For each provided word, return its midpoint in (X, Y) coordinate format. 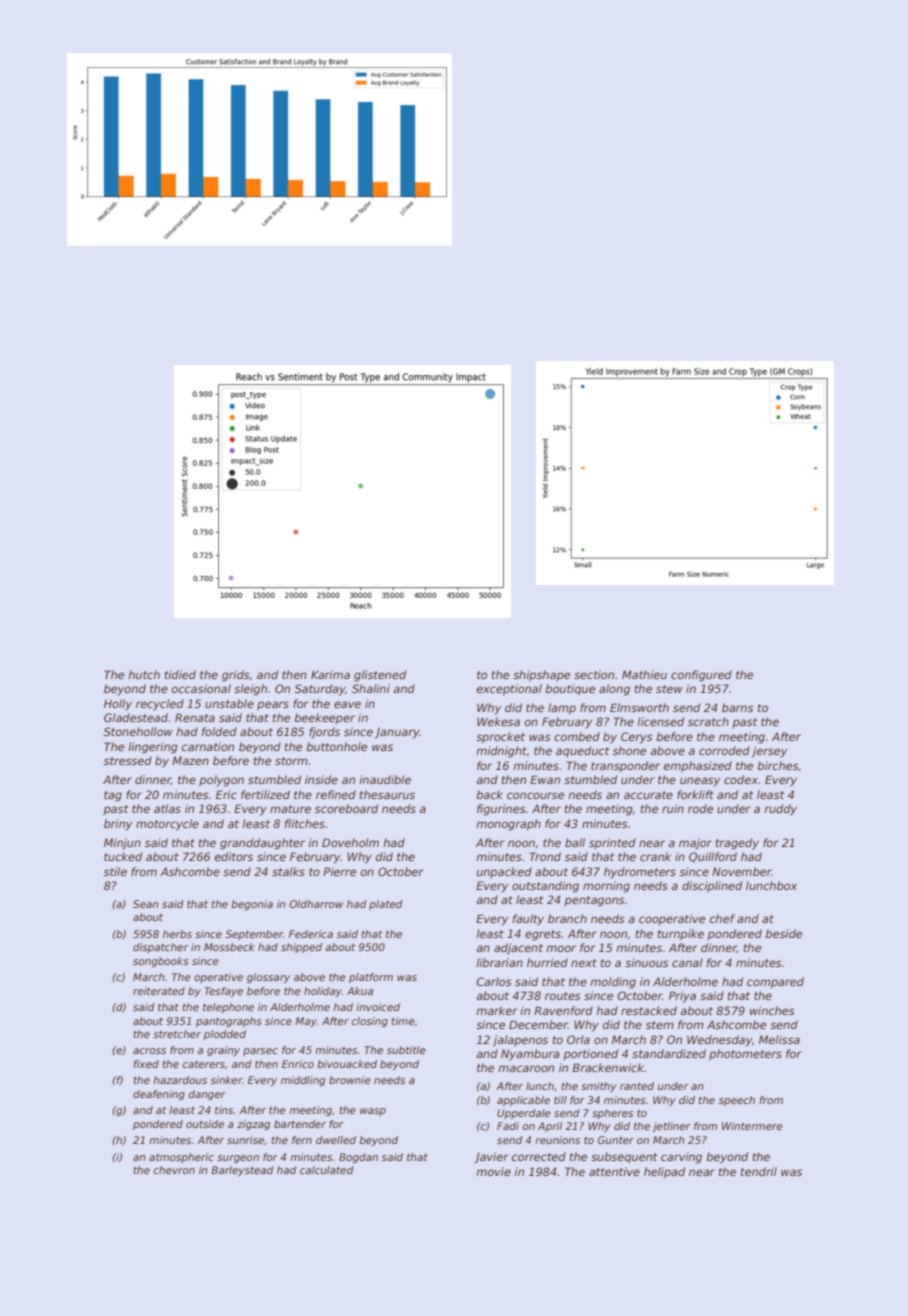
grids (236, 676)
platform (371, 978)
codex (741, 779)
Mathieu (644, 674)
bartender (300, 1124)
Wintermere (752, 1126)
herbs (177, 934)
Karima (330, 674)
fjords (324, 732)
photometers (745, 1054)
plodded (224, 1035)
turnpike (681, 934)
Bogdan (358, 1158)
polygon (221, 781)
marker (497, 1010)
